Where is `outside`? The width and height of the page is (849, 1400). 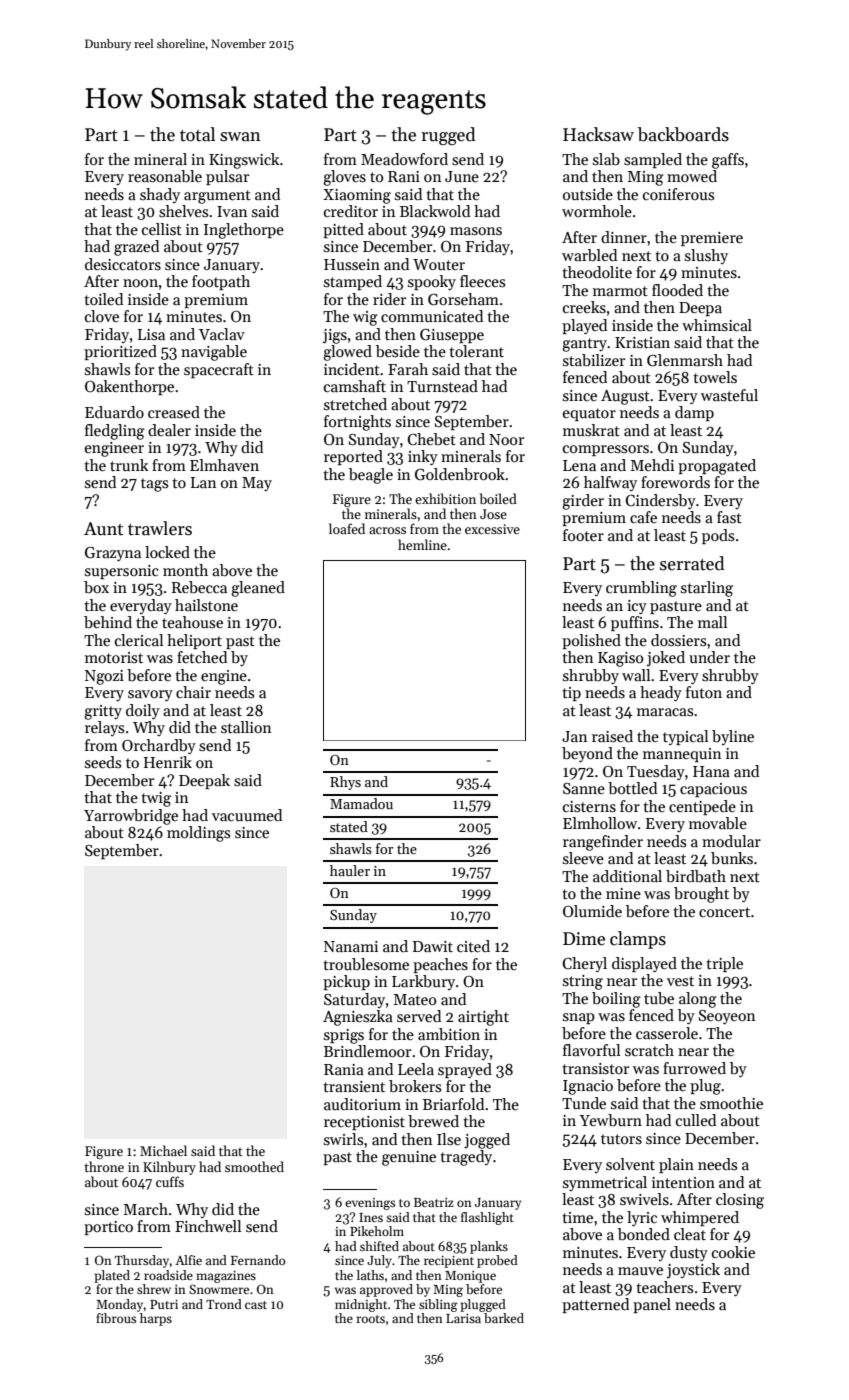 outside is located at coordinates (588, 194).
